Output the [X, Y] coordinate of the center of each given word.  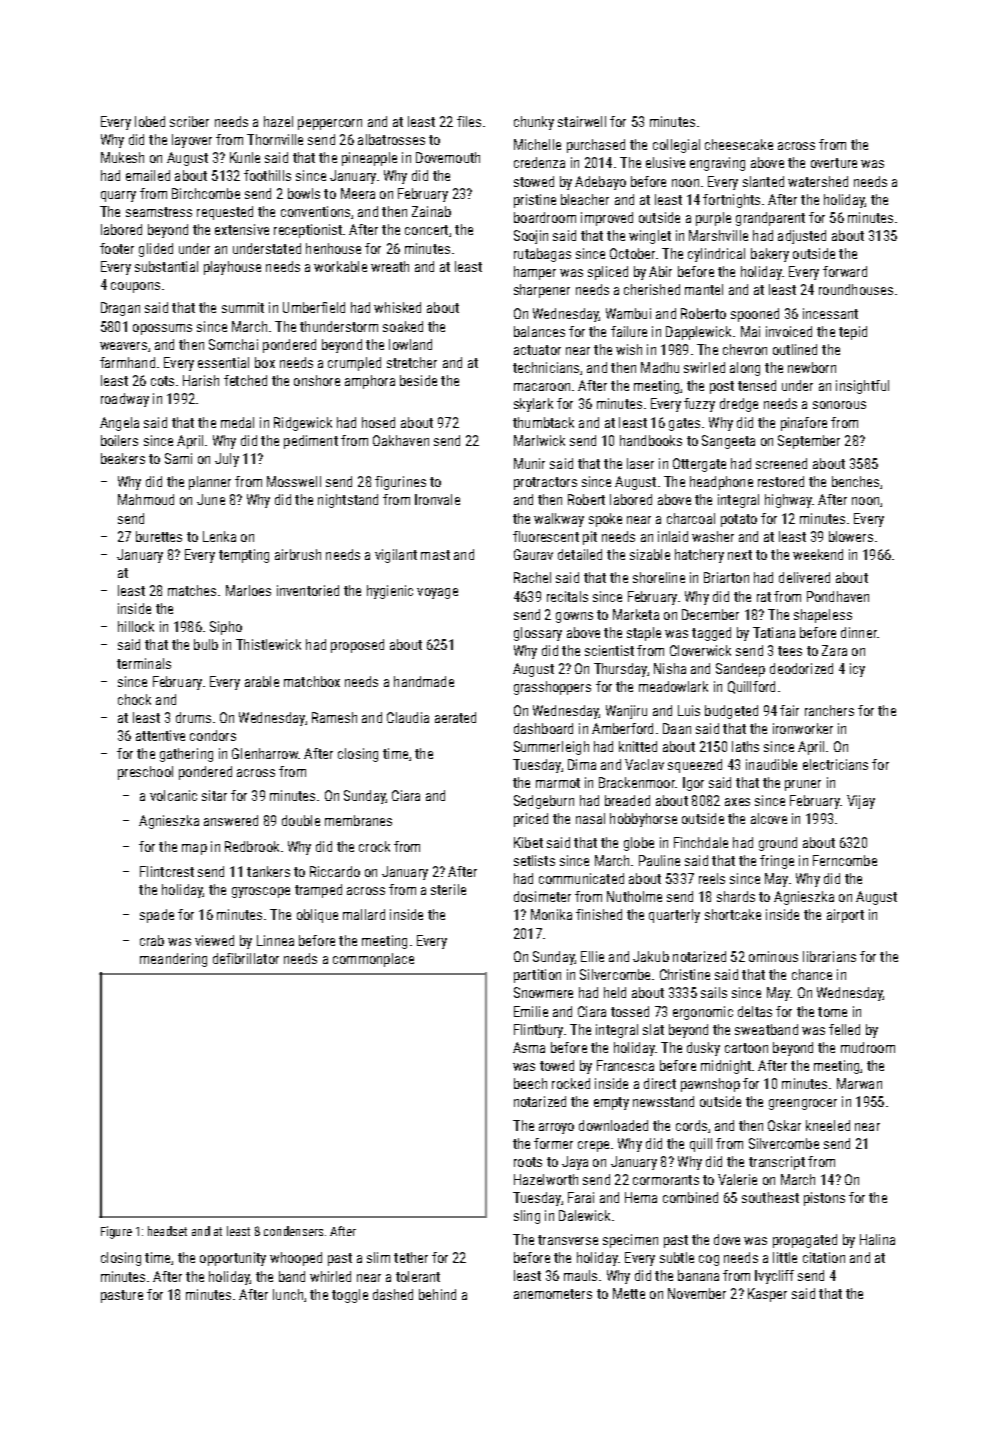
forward [845, 271]
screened [781, 463]
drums [193, 717]
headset [167, 1231]
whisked [397, 307]
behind [437, 1294]
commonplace [373, 960]
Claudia [408, 717]
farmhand [127, 362]
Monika [551, 914]
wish [629, 349]
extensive [242, 229]
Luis [689, 710]
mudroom [868, 1047]
